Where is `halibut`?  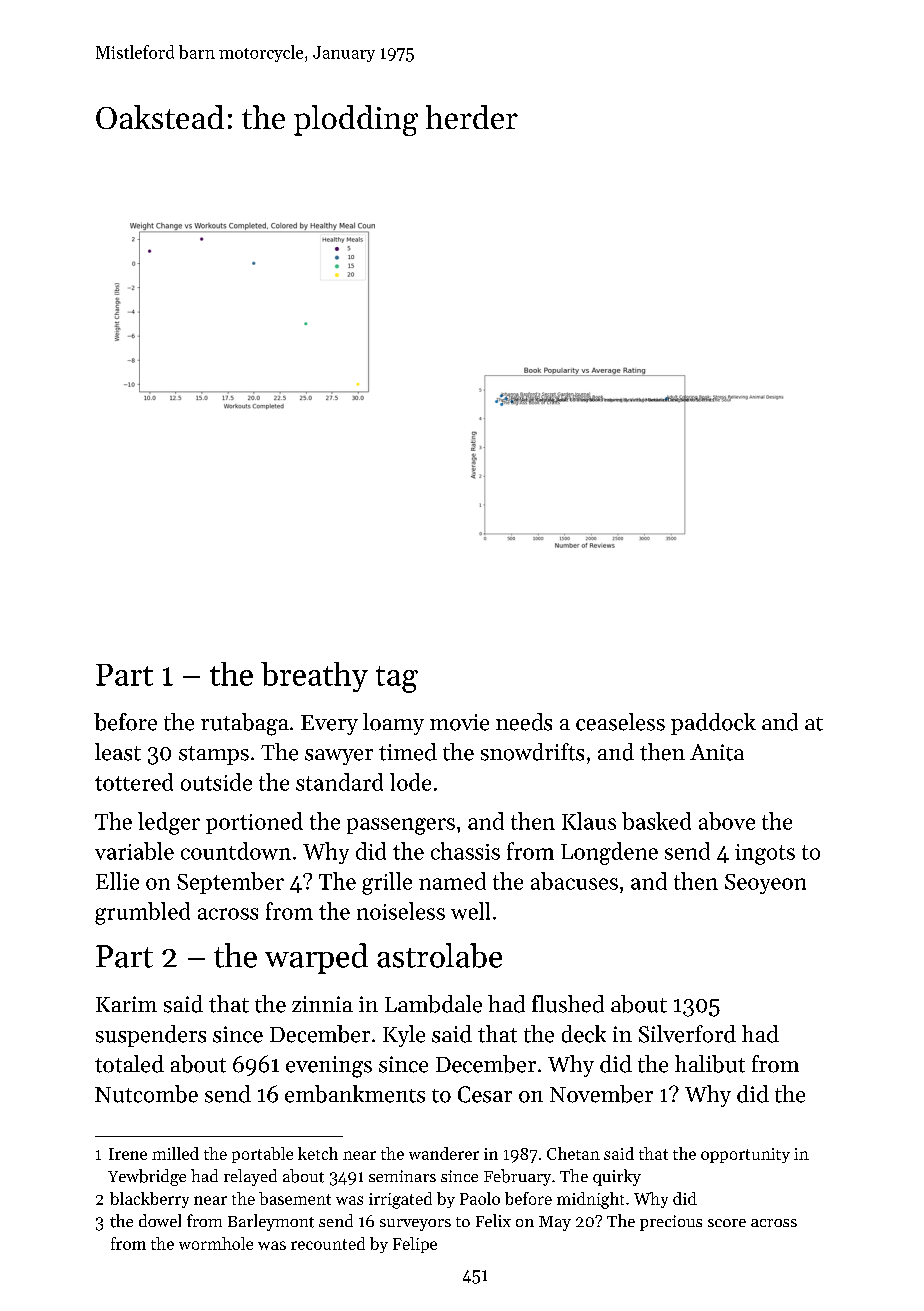 halibut is located at coordinates (710, 1064).
